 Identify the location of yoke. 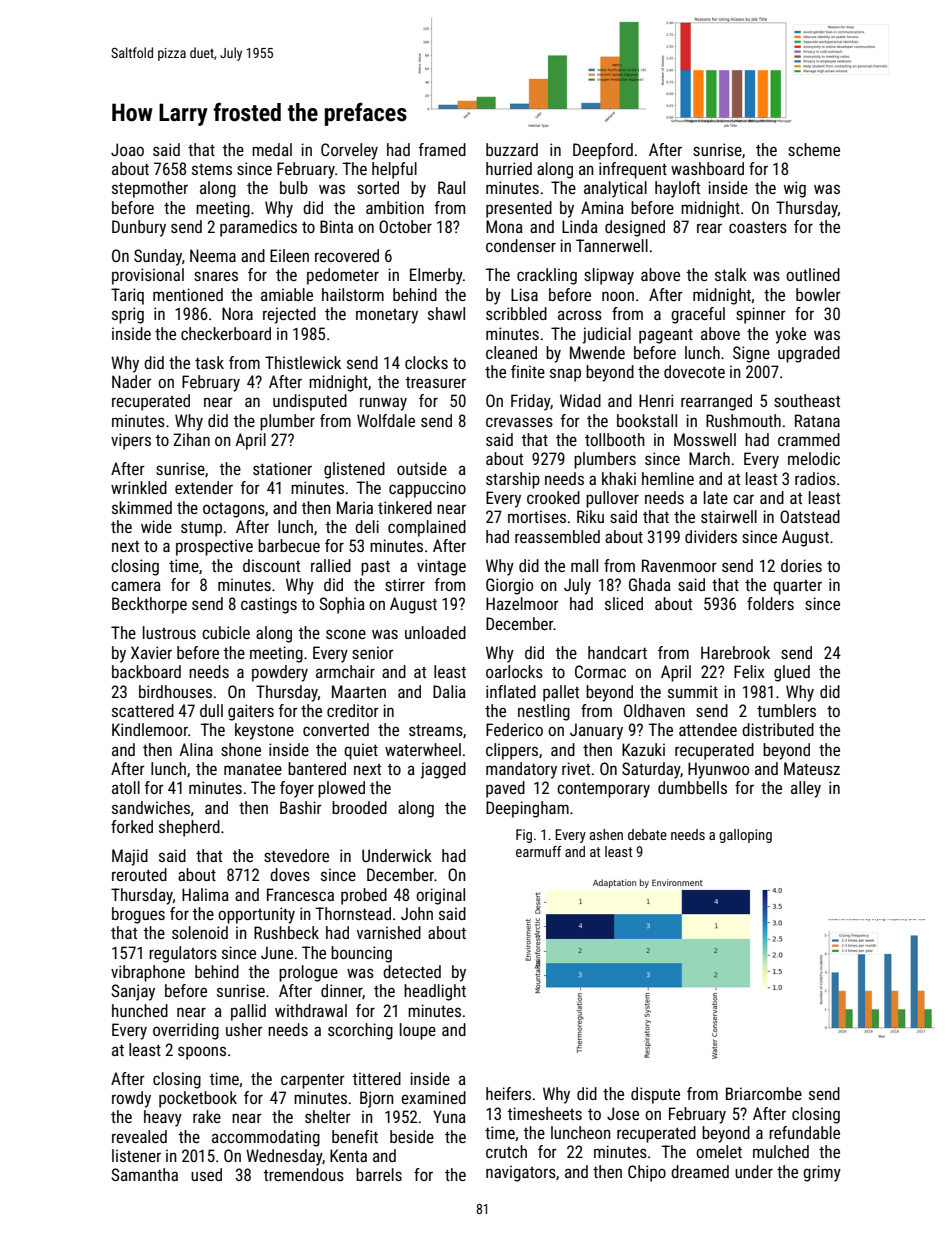
(790, 335).
